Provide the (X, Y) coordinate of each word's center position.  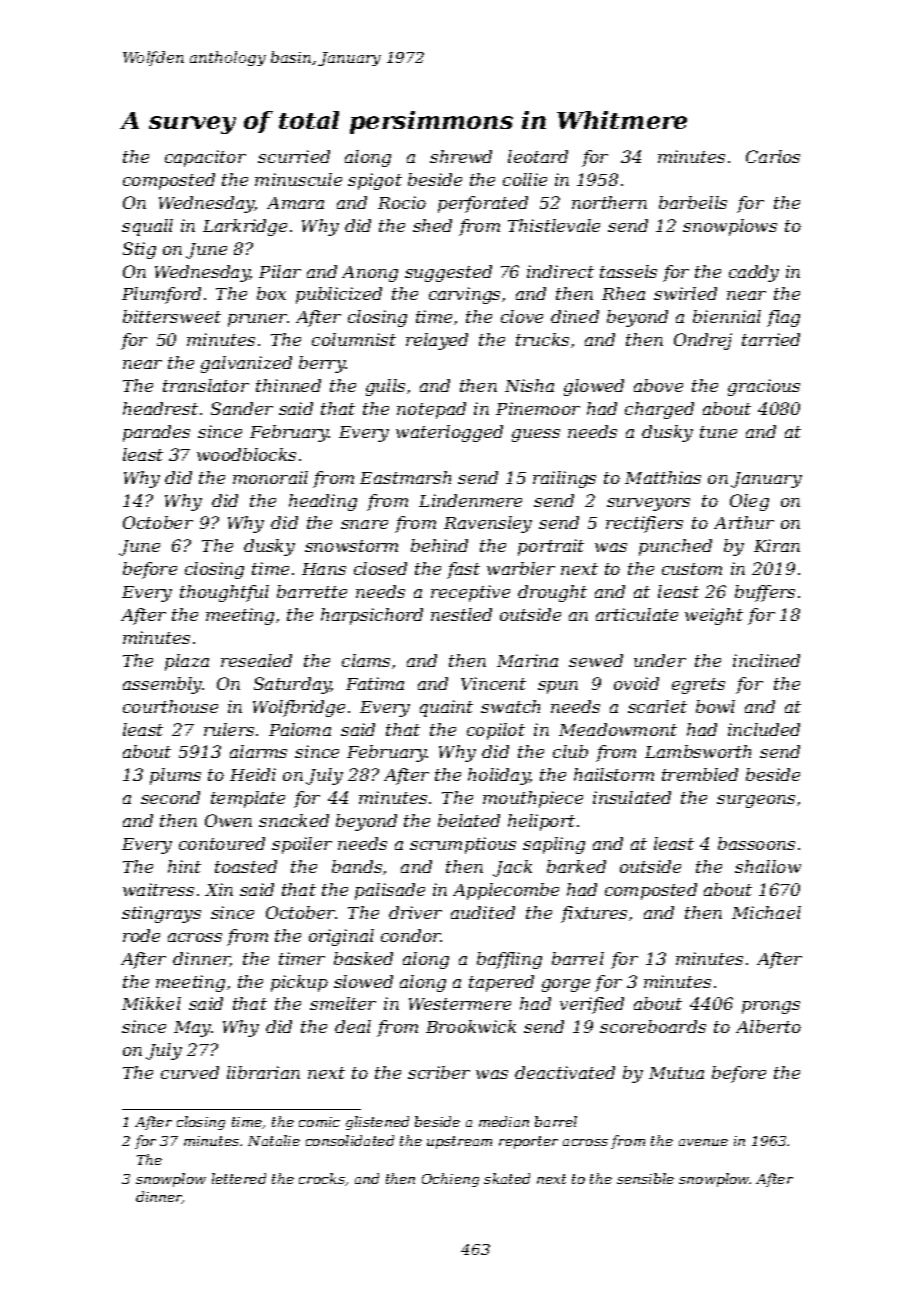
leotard (538, 156)
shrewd (461, 156)
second (170, 797)
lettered (239, 1178)
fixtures (594, 914)
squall (147, 227)
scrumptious (463, 845)
